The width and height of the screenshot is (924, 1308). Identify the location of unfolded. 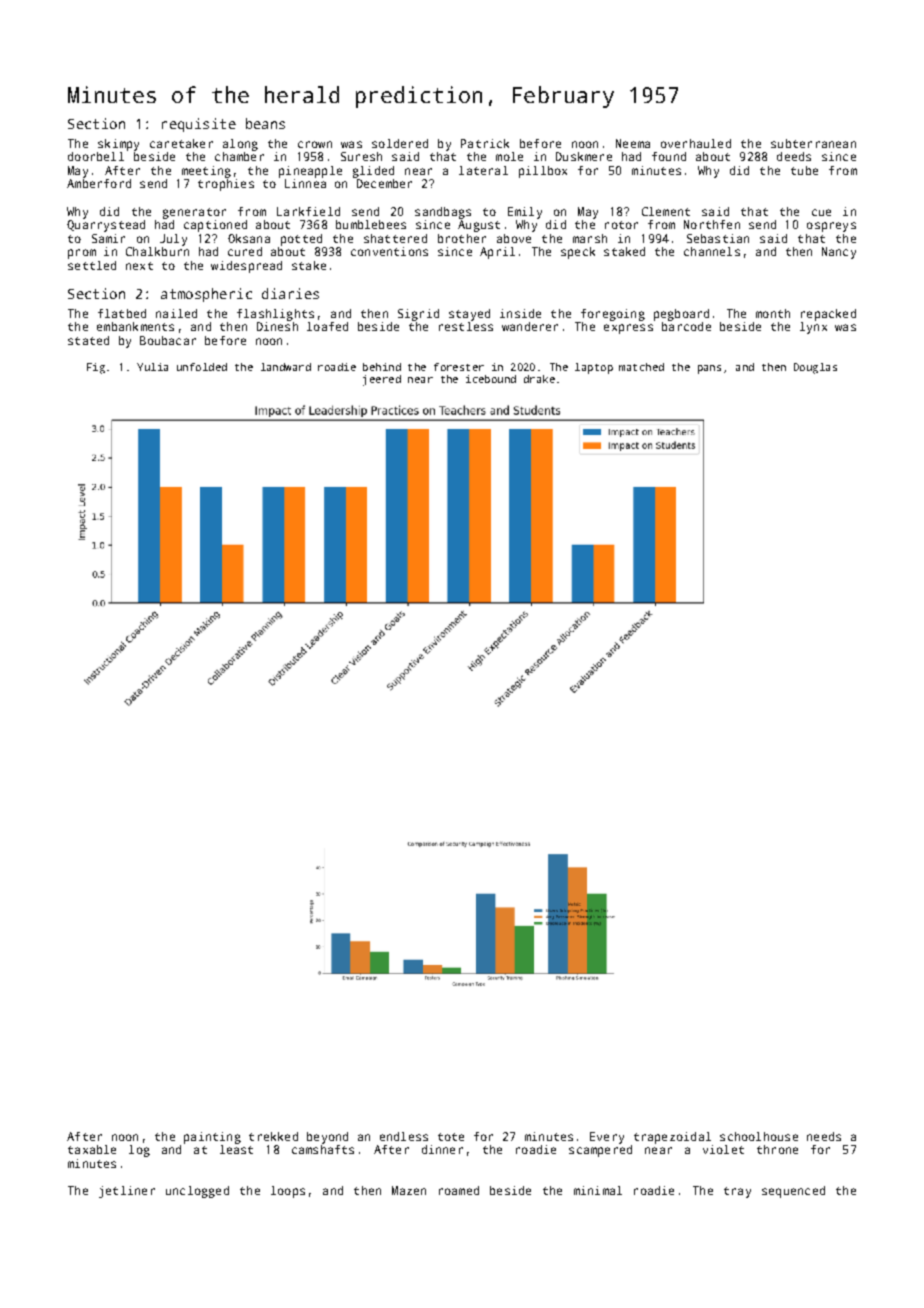
(202, 367).
